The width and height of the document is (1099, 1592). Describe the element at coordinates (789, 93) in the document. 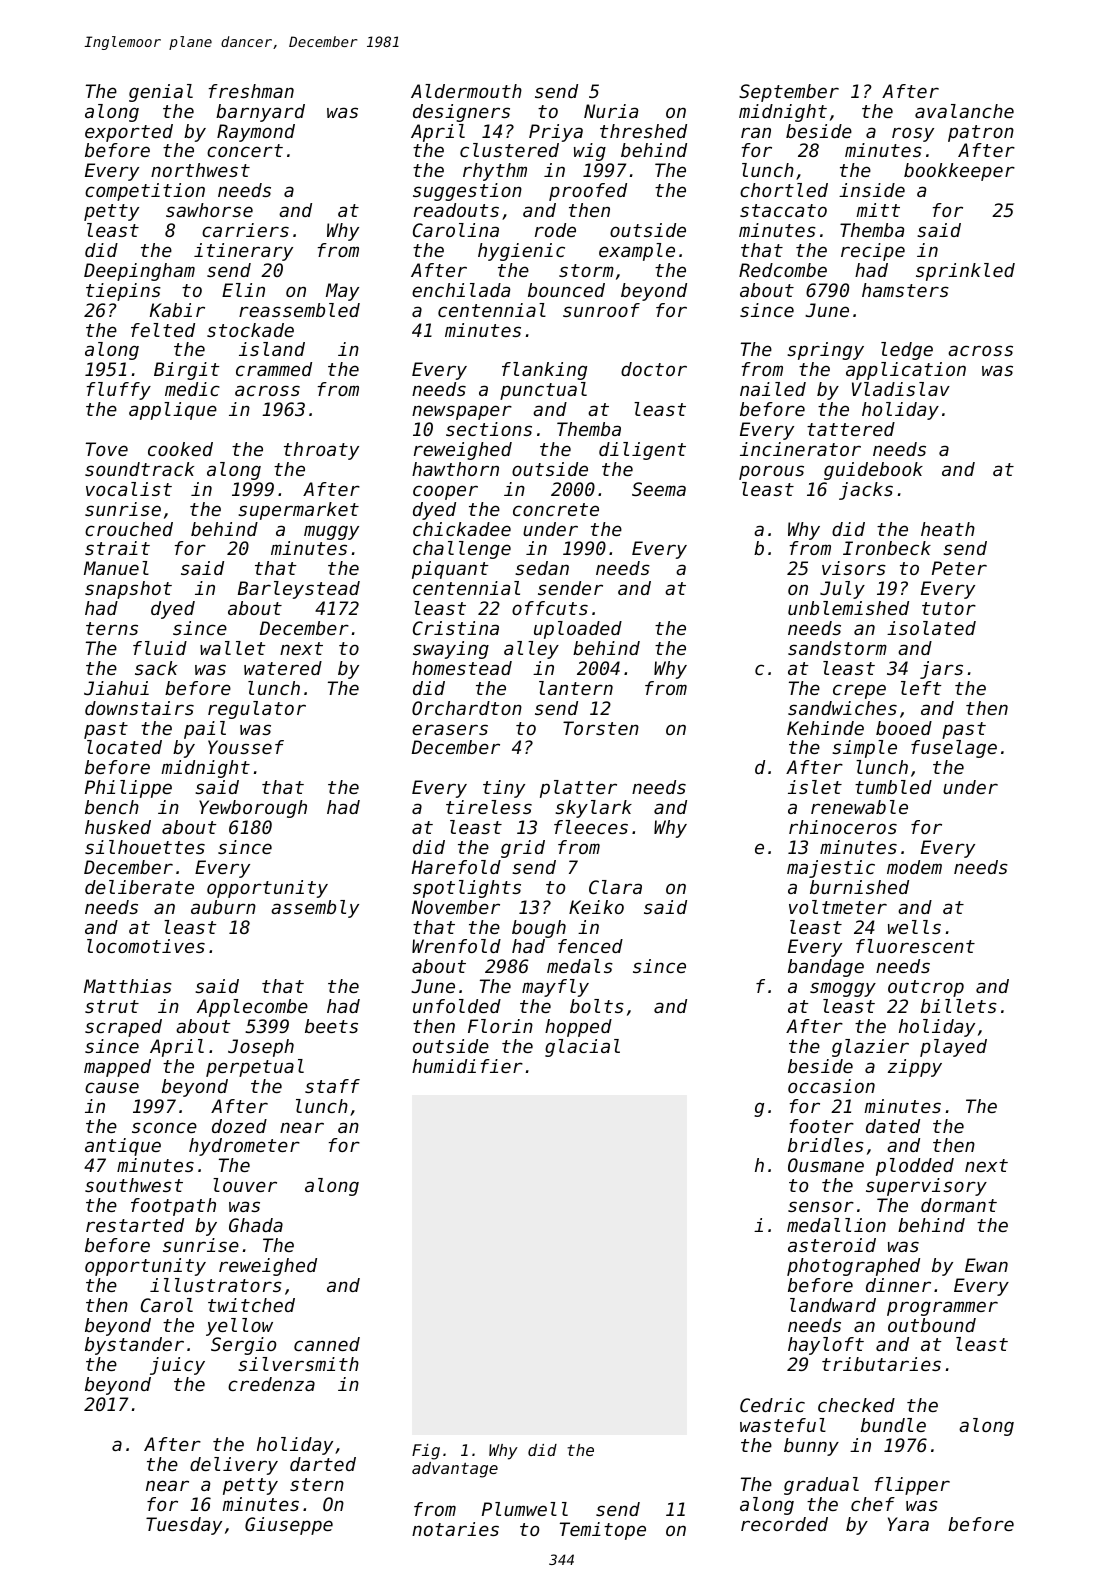

I see `September` at that location.
